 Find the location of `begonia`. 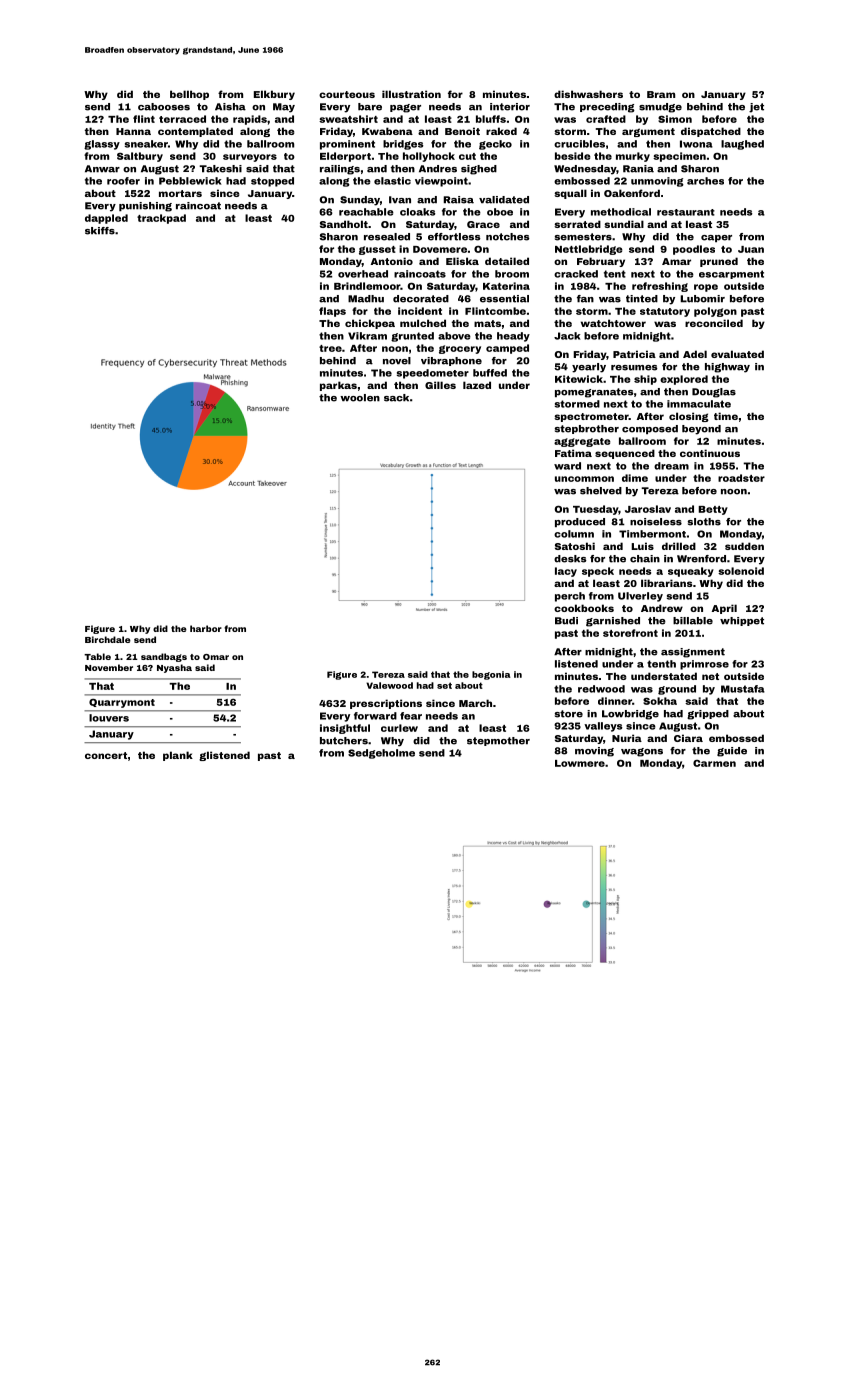

begonia is located at coordinates (491, 675).
